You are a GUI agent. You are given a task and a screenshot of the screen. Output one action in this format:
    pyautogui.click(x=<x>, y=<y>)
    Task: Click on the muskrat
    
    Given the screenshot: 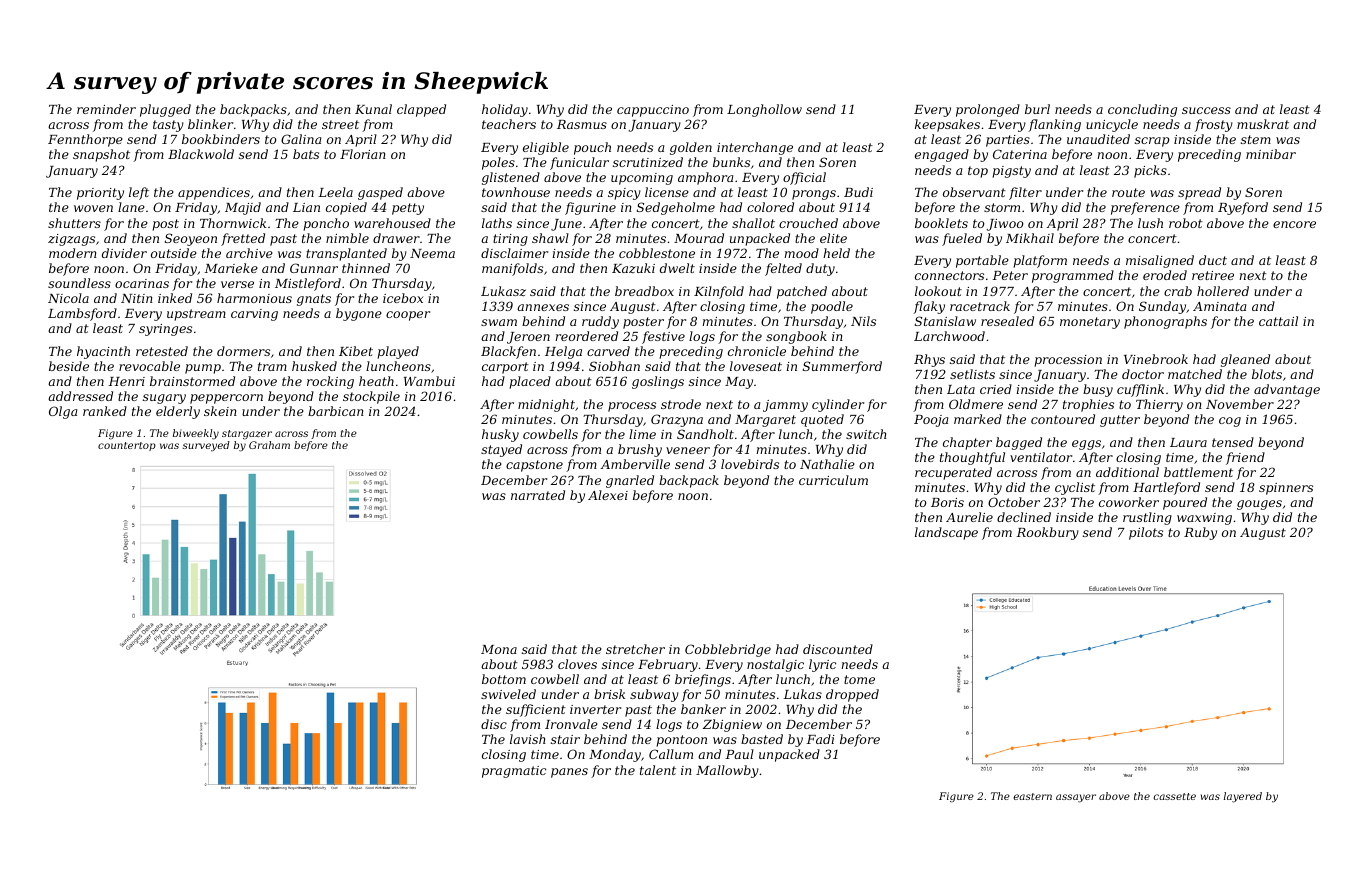 What is the action you would take?
    pyautogui.click(x=1263, y=124)
